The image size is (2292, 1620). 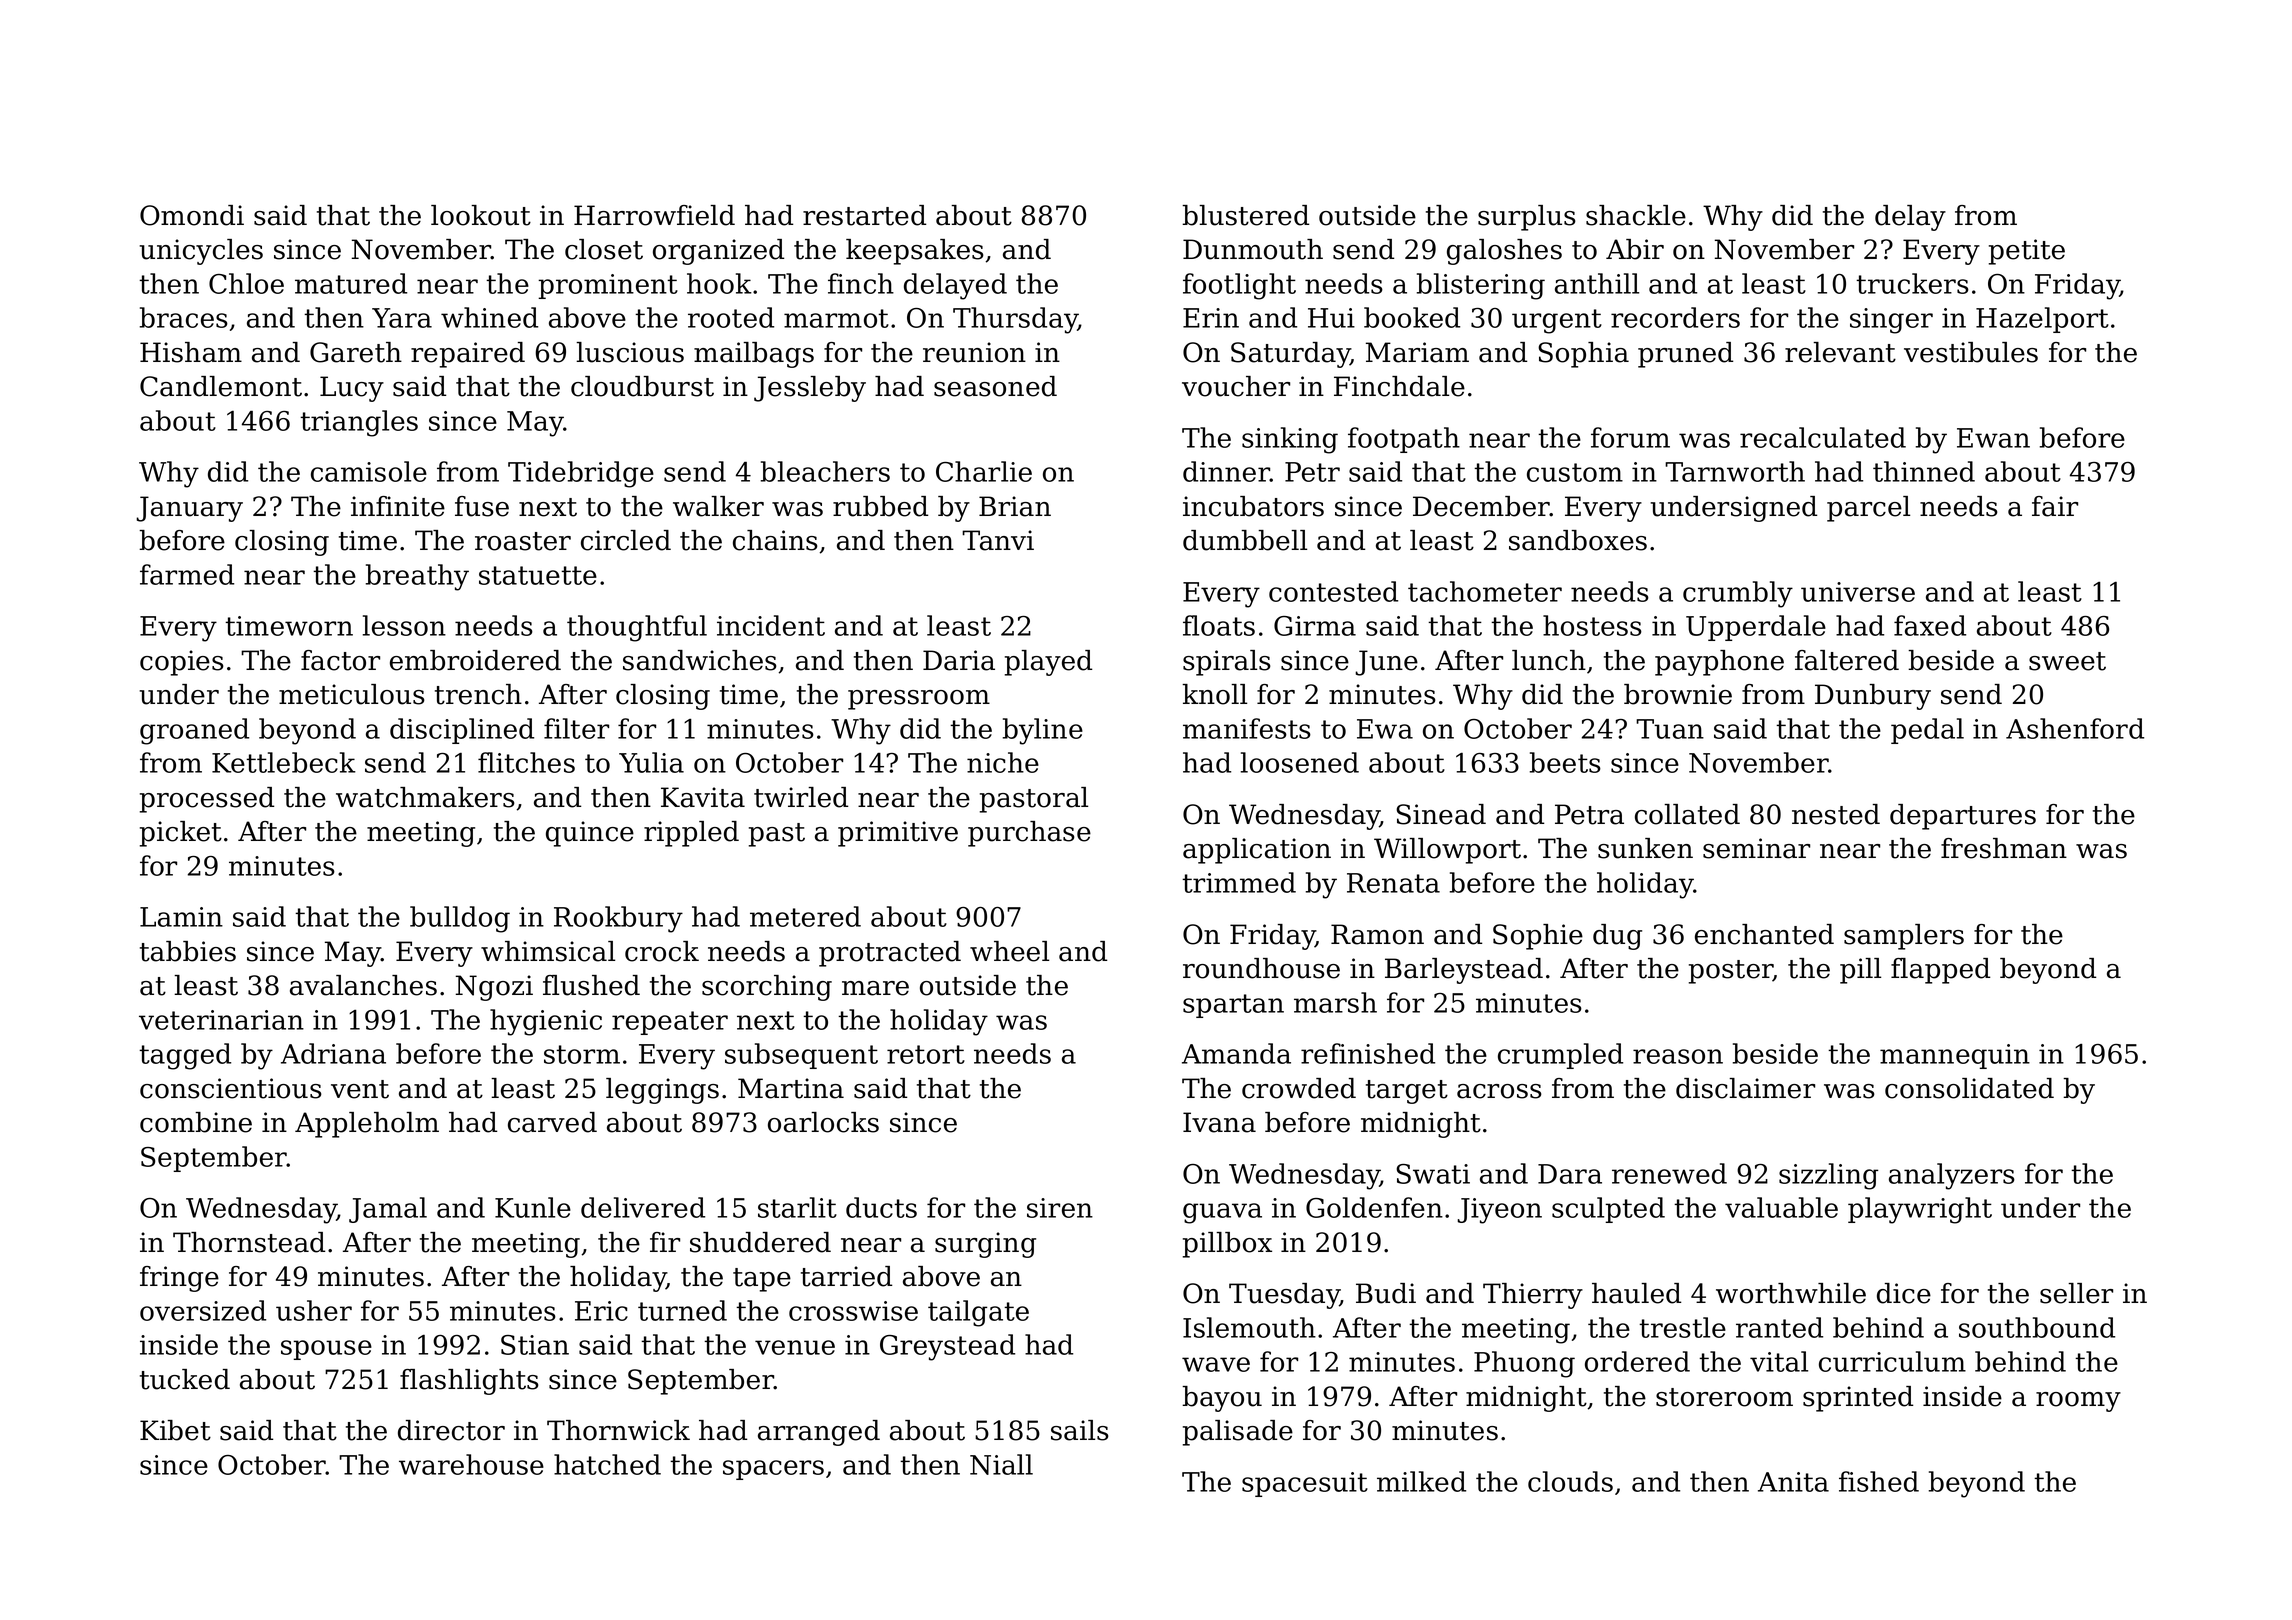 What do you see at coordinates (1719, 663) in the screenshot?
I see `payphone` at bounding box center [1719, 663].
